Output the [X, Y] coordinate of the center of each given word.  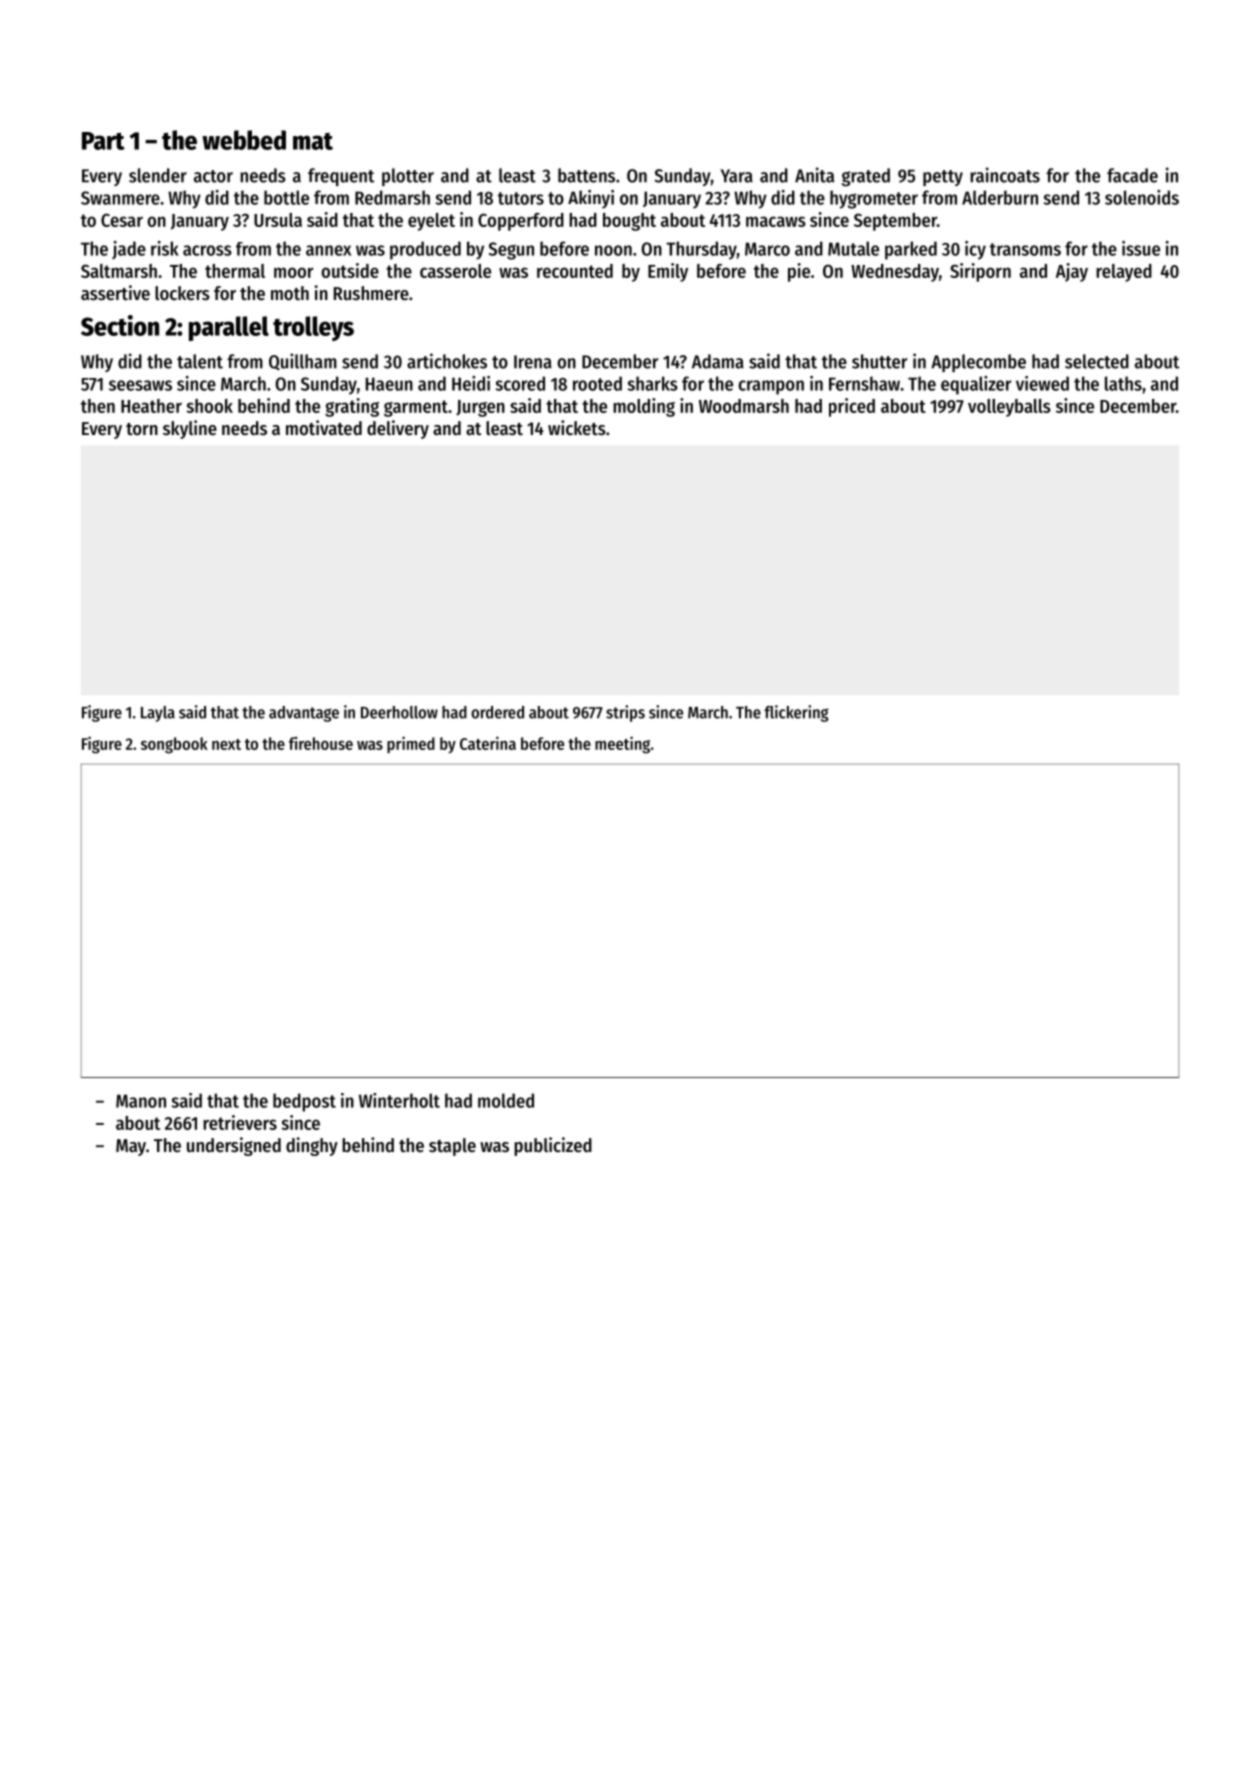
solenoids [1142, 197]
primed [411, 744]
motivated [324, 428]
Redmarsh [392, 197]
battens [586, 175]
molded [506, 1100]
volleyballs [1009, 408]
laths [1123, 383]
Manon [141, 1101]
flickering [796, 713]
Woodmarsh [744, 406]
